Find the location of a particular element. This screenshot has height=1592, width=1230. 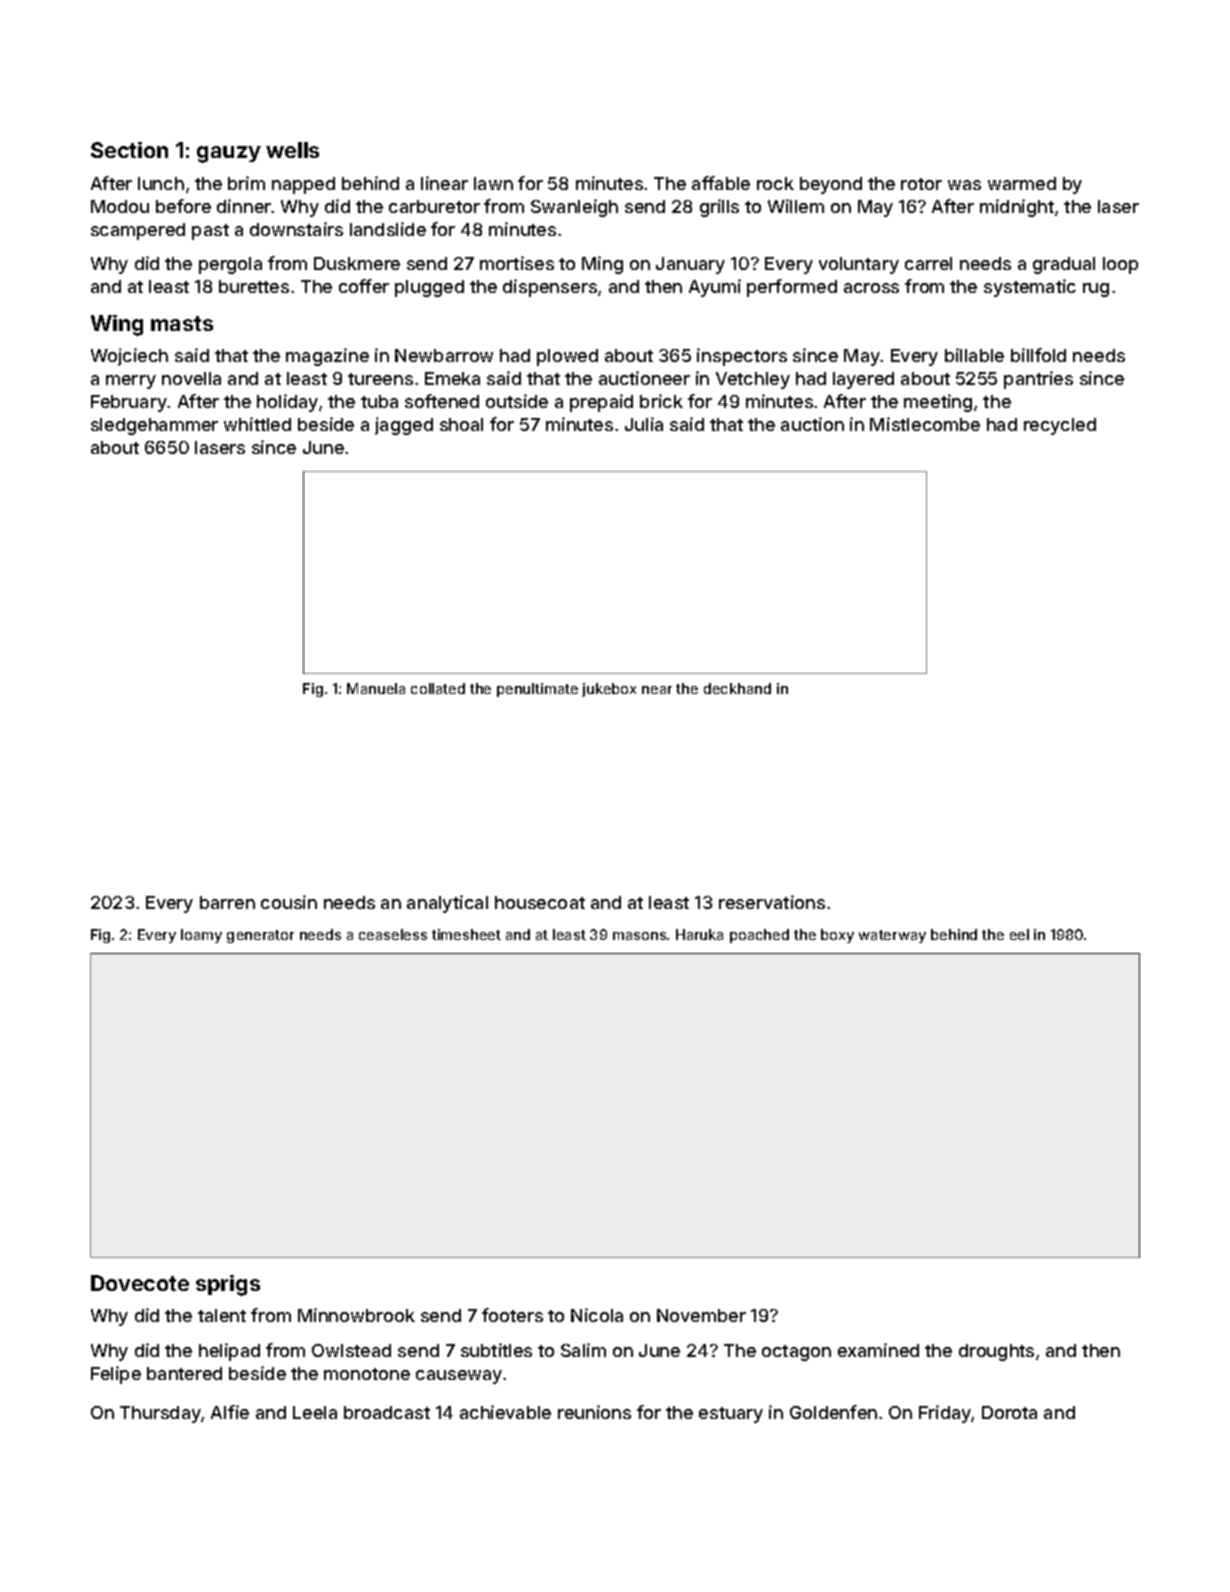

analytical is located at coordinates (447, 904).
